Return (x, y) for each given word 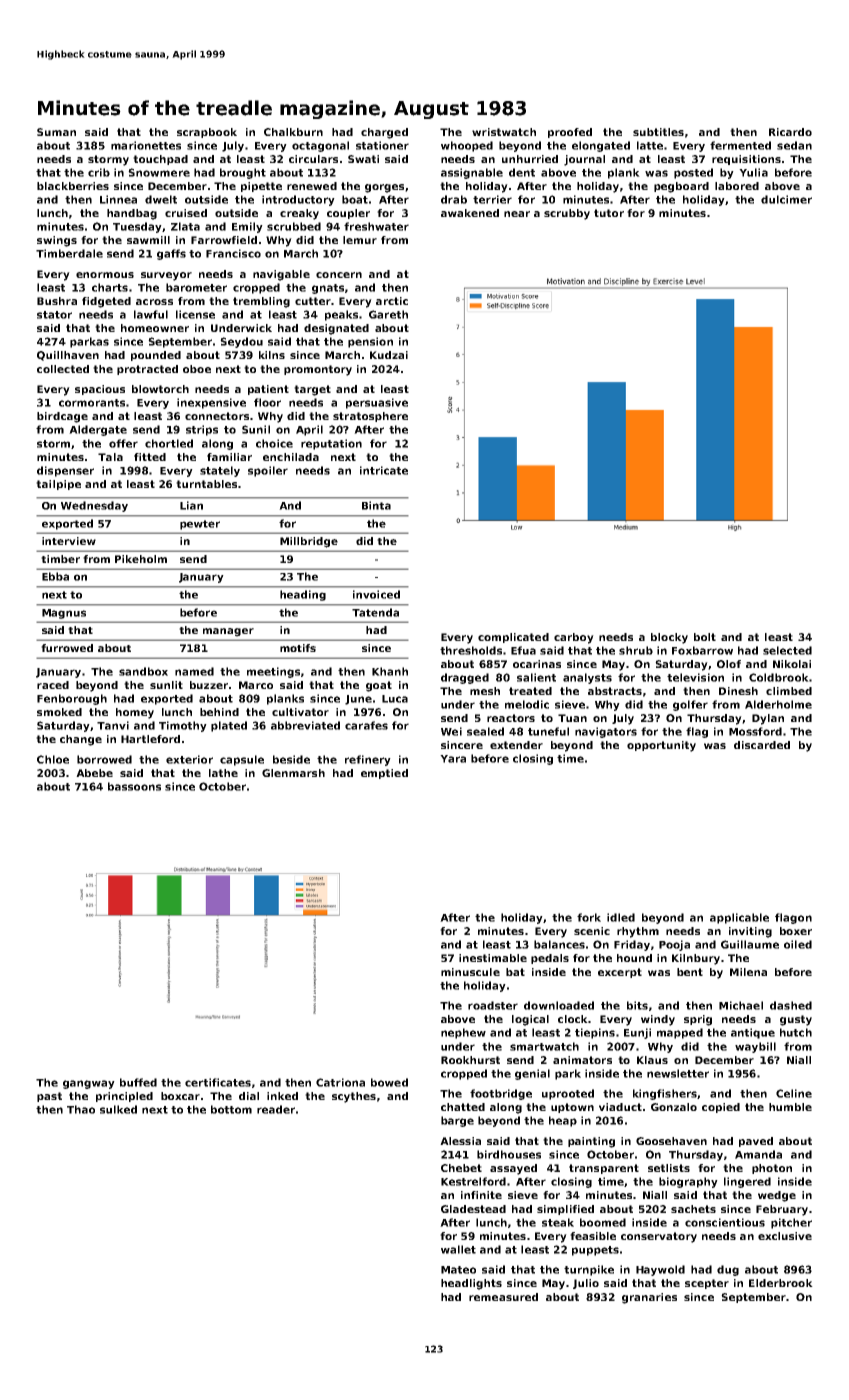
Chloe (53, 759)
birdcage (62, 417)
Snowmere (159, 172)
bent (690, 972)
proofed (570, 133)
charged (384, 133)
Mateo (458, 1270)
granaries (649, 1298)
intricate (384, 470)
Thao (81, 1109)
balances (559, 944)
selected (787, 650)
